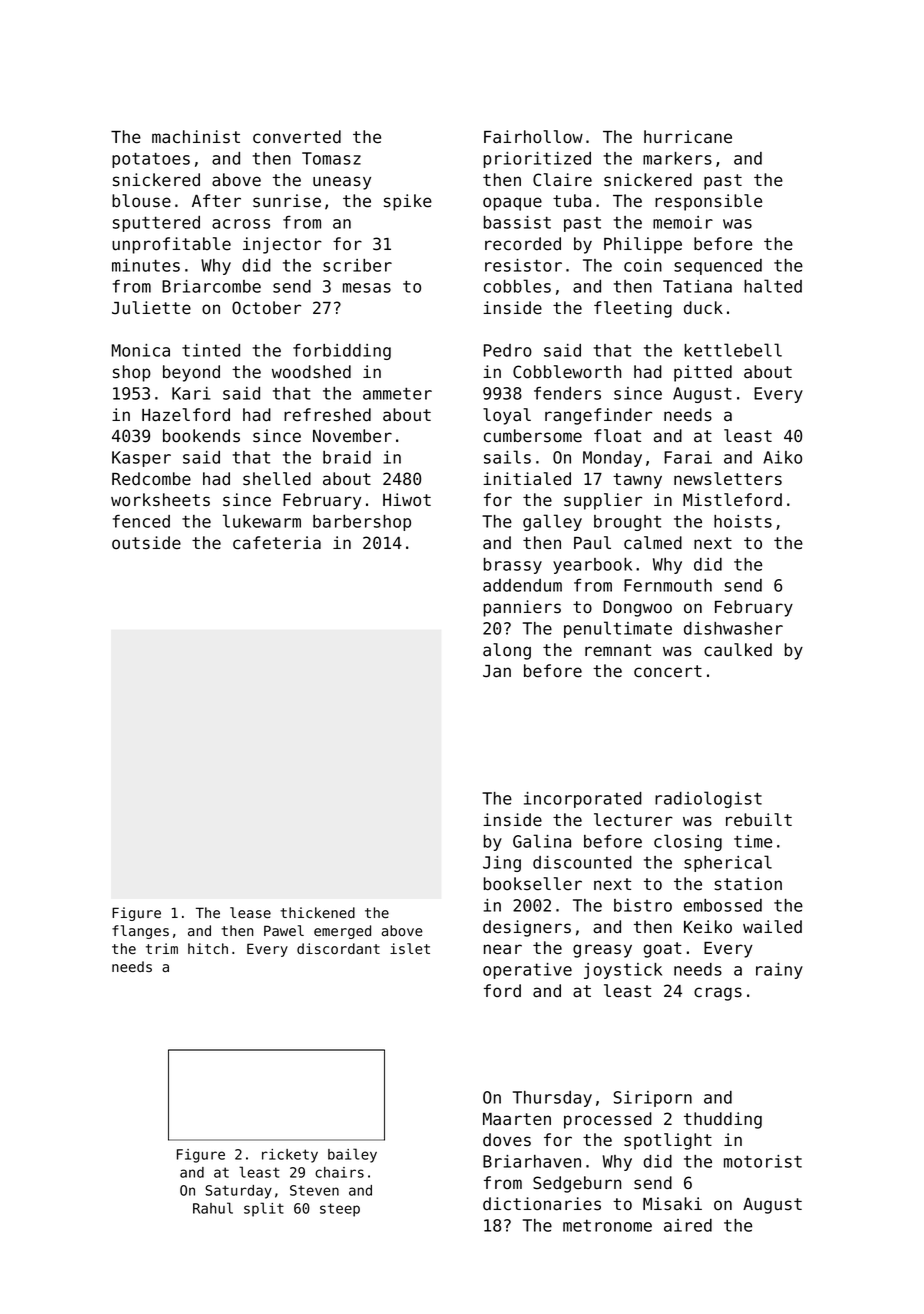  Describe the element at coordinates (583, 800) in the image. I see `incorporated` at that location.
